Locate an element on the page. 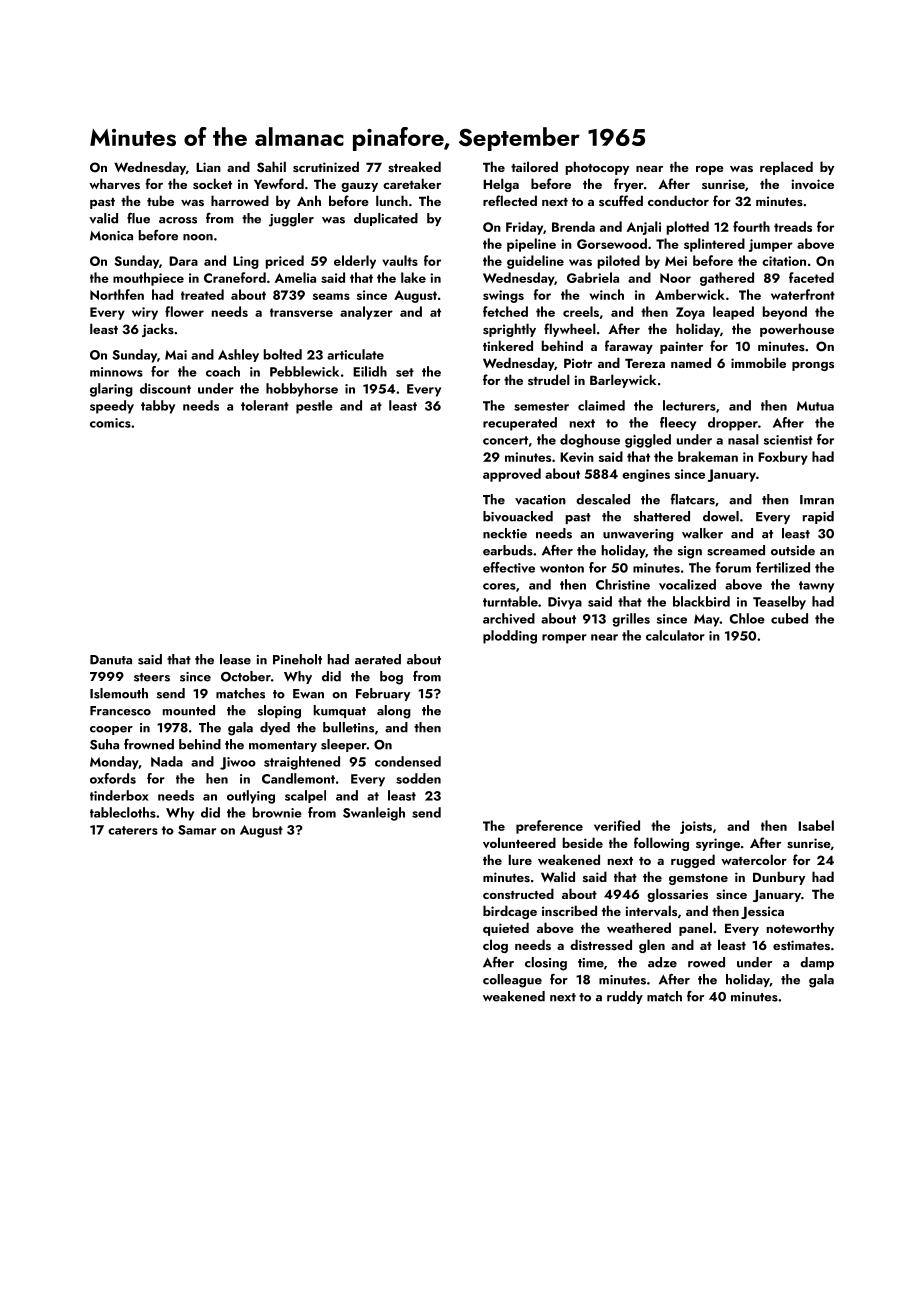 Image resolution: width=924 pixels, height=1308 pixels. engines is located at coordinates (646, 475).
